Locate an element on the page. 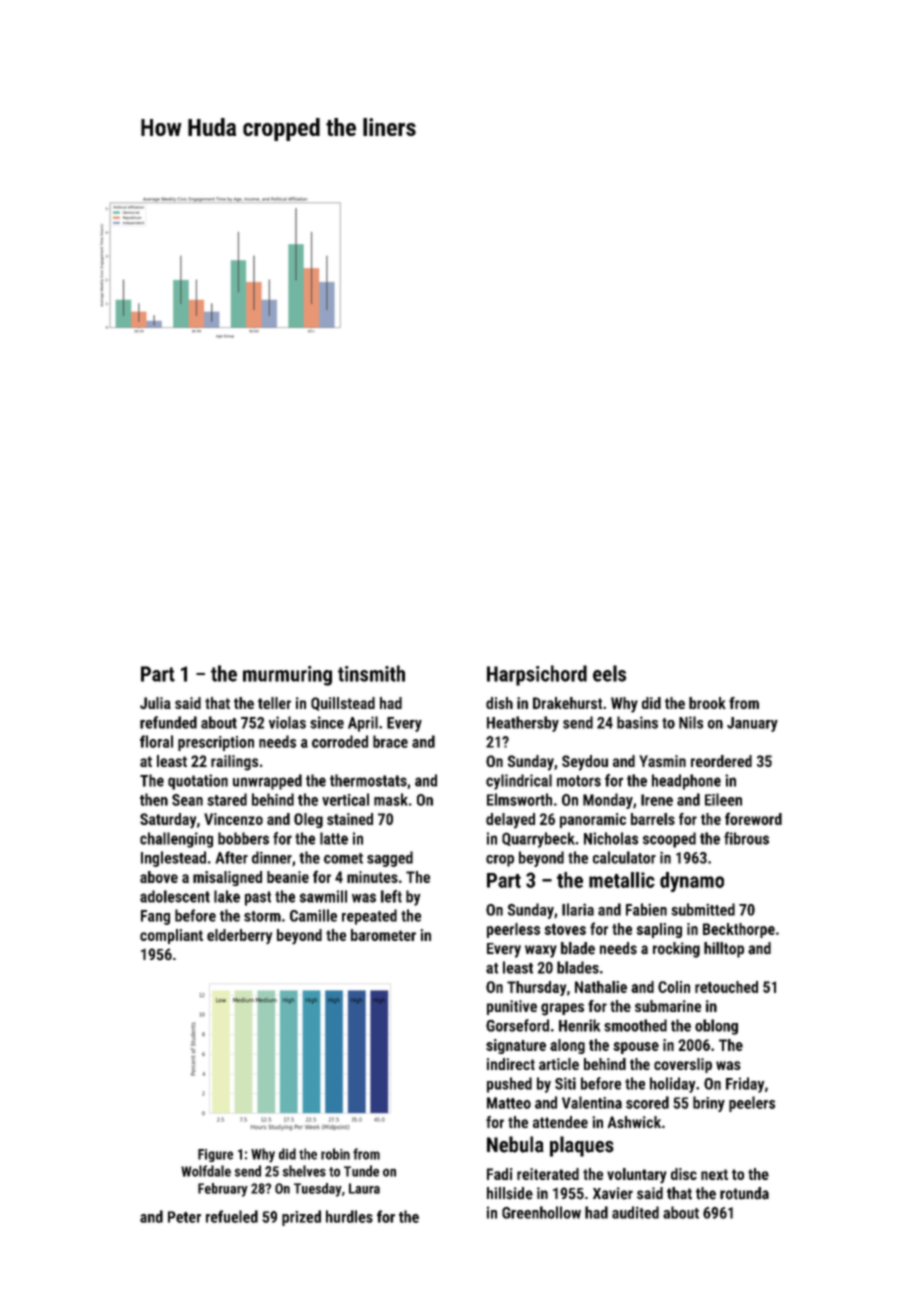 The height and width of the document is (1311, 924). then is located at coordinates (154, 799).
